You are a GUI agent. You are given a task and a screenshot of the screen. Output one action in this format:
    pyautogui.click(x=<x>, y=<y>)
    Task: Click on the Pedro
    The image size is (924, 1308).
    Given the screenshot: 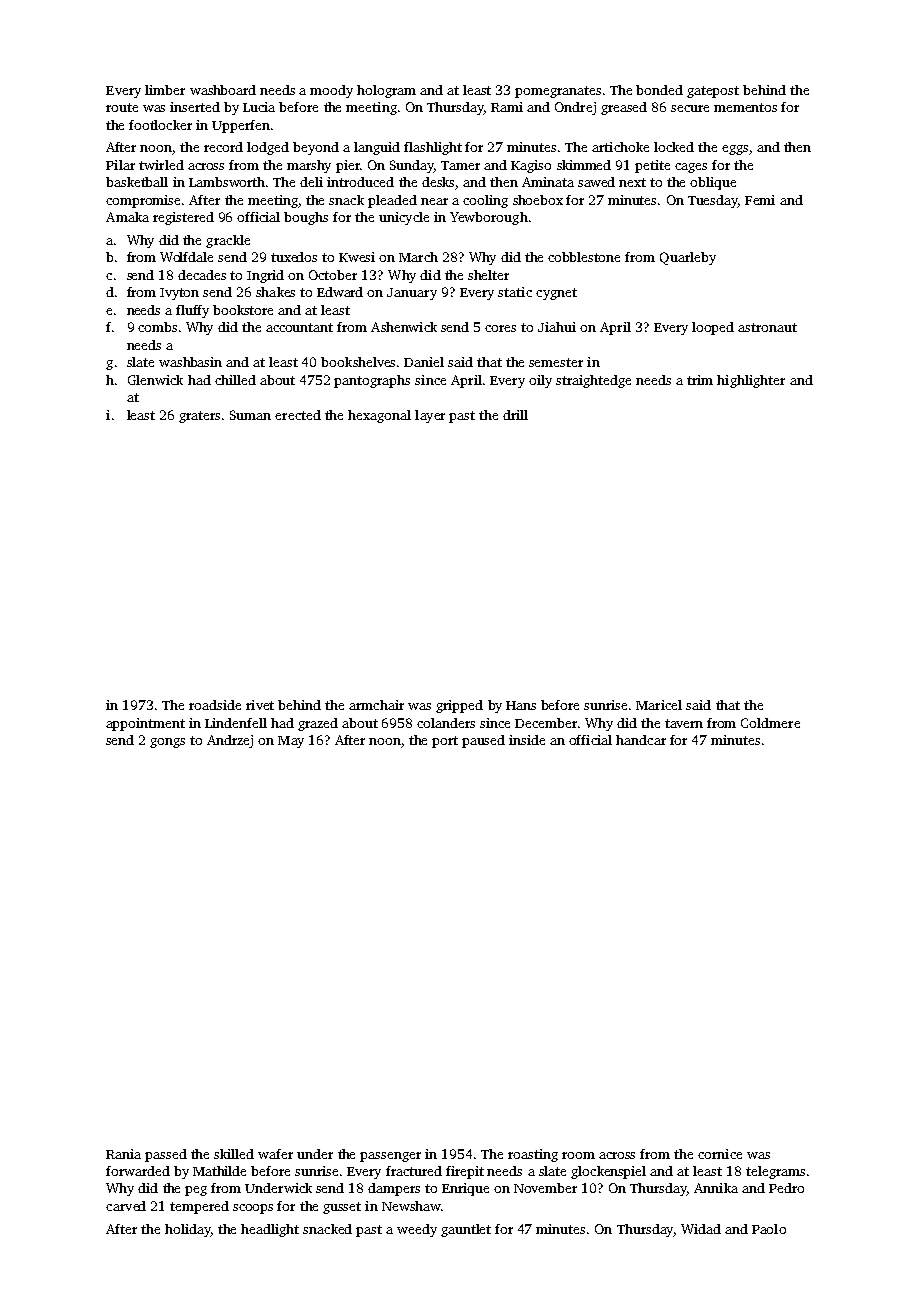 What is the action you would take?
    pyautogui.click(x=786, y=1188)
